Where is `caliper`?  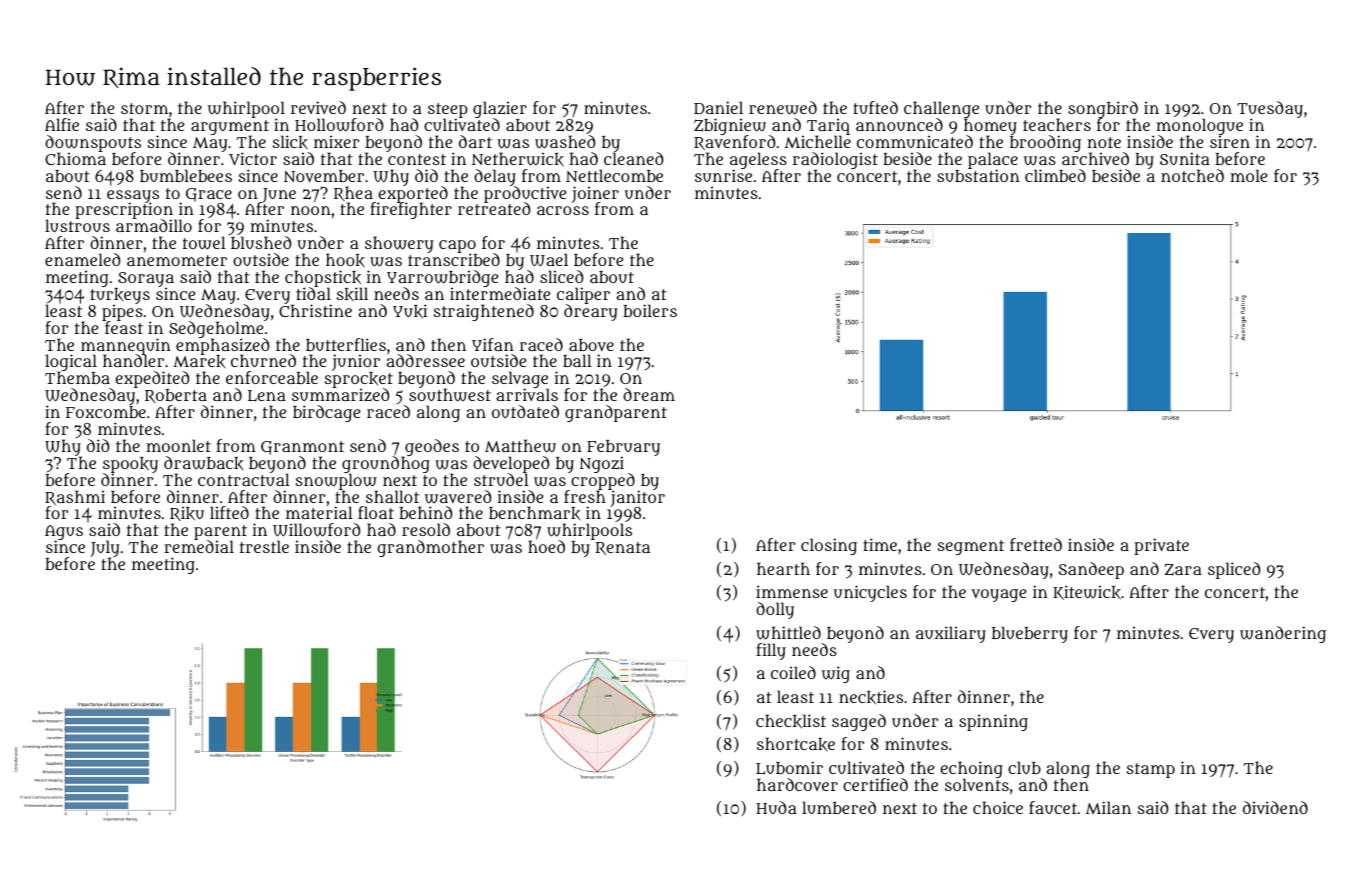
caliper is located at coordinates (583, 295).
